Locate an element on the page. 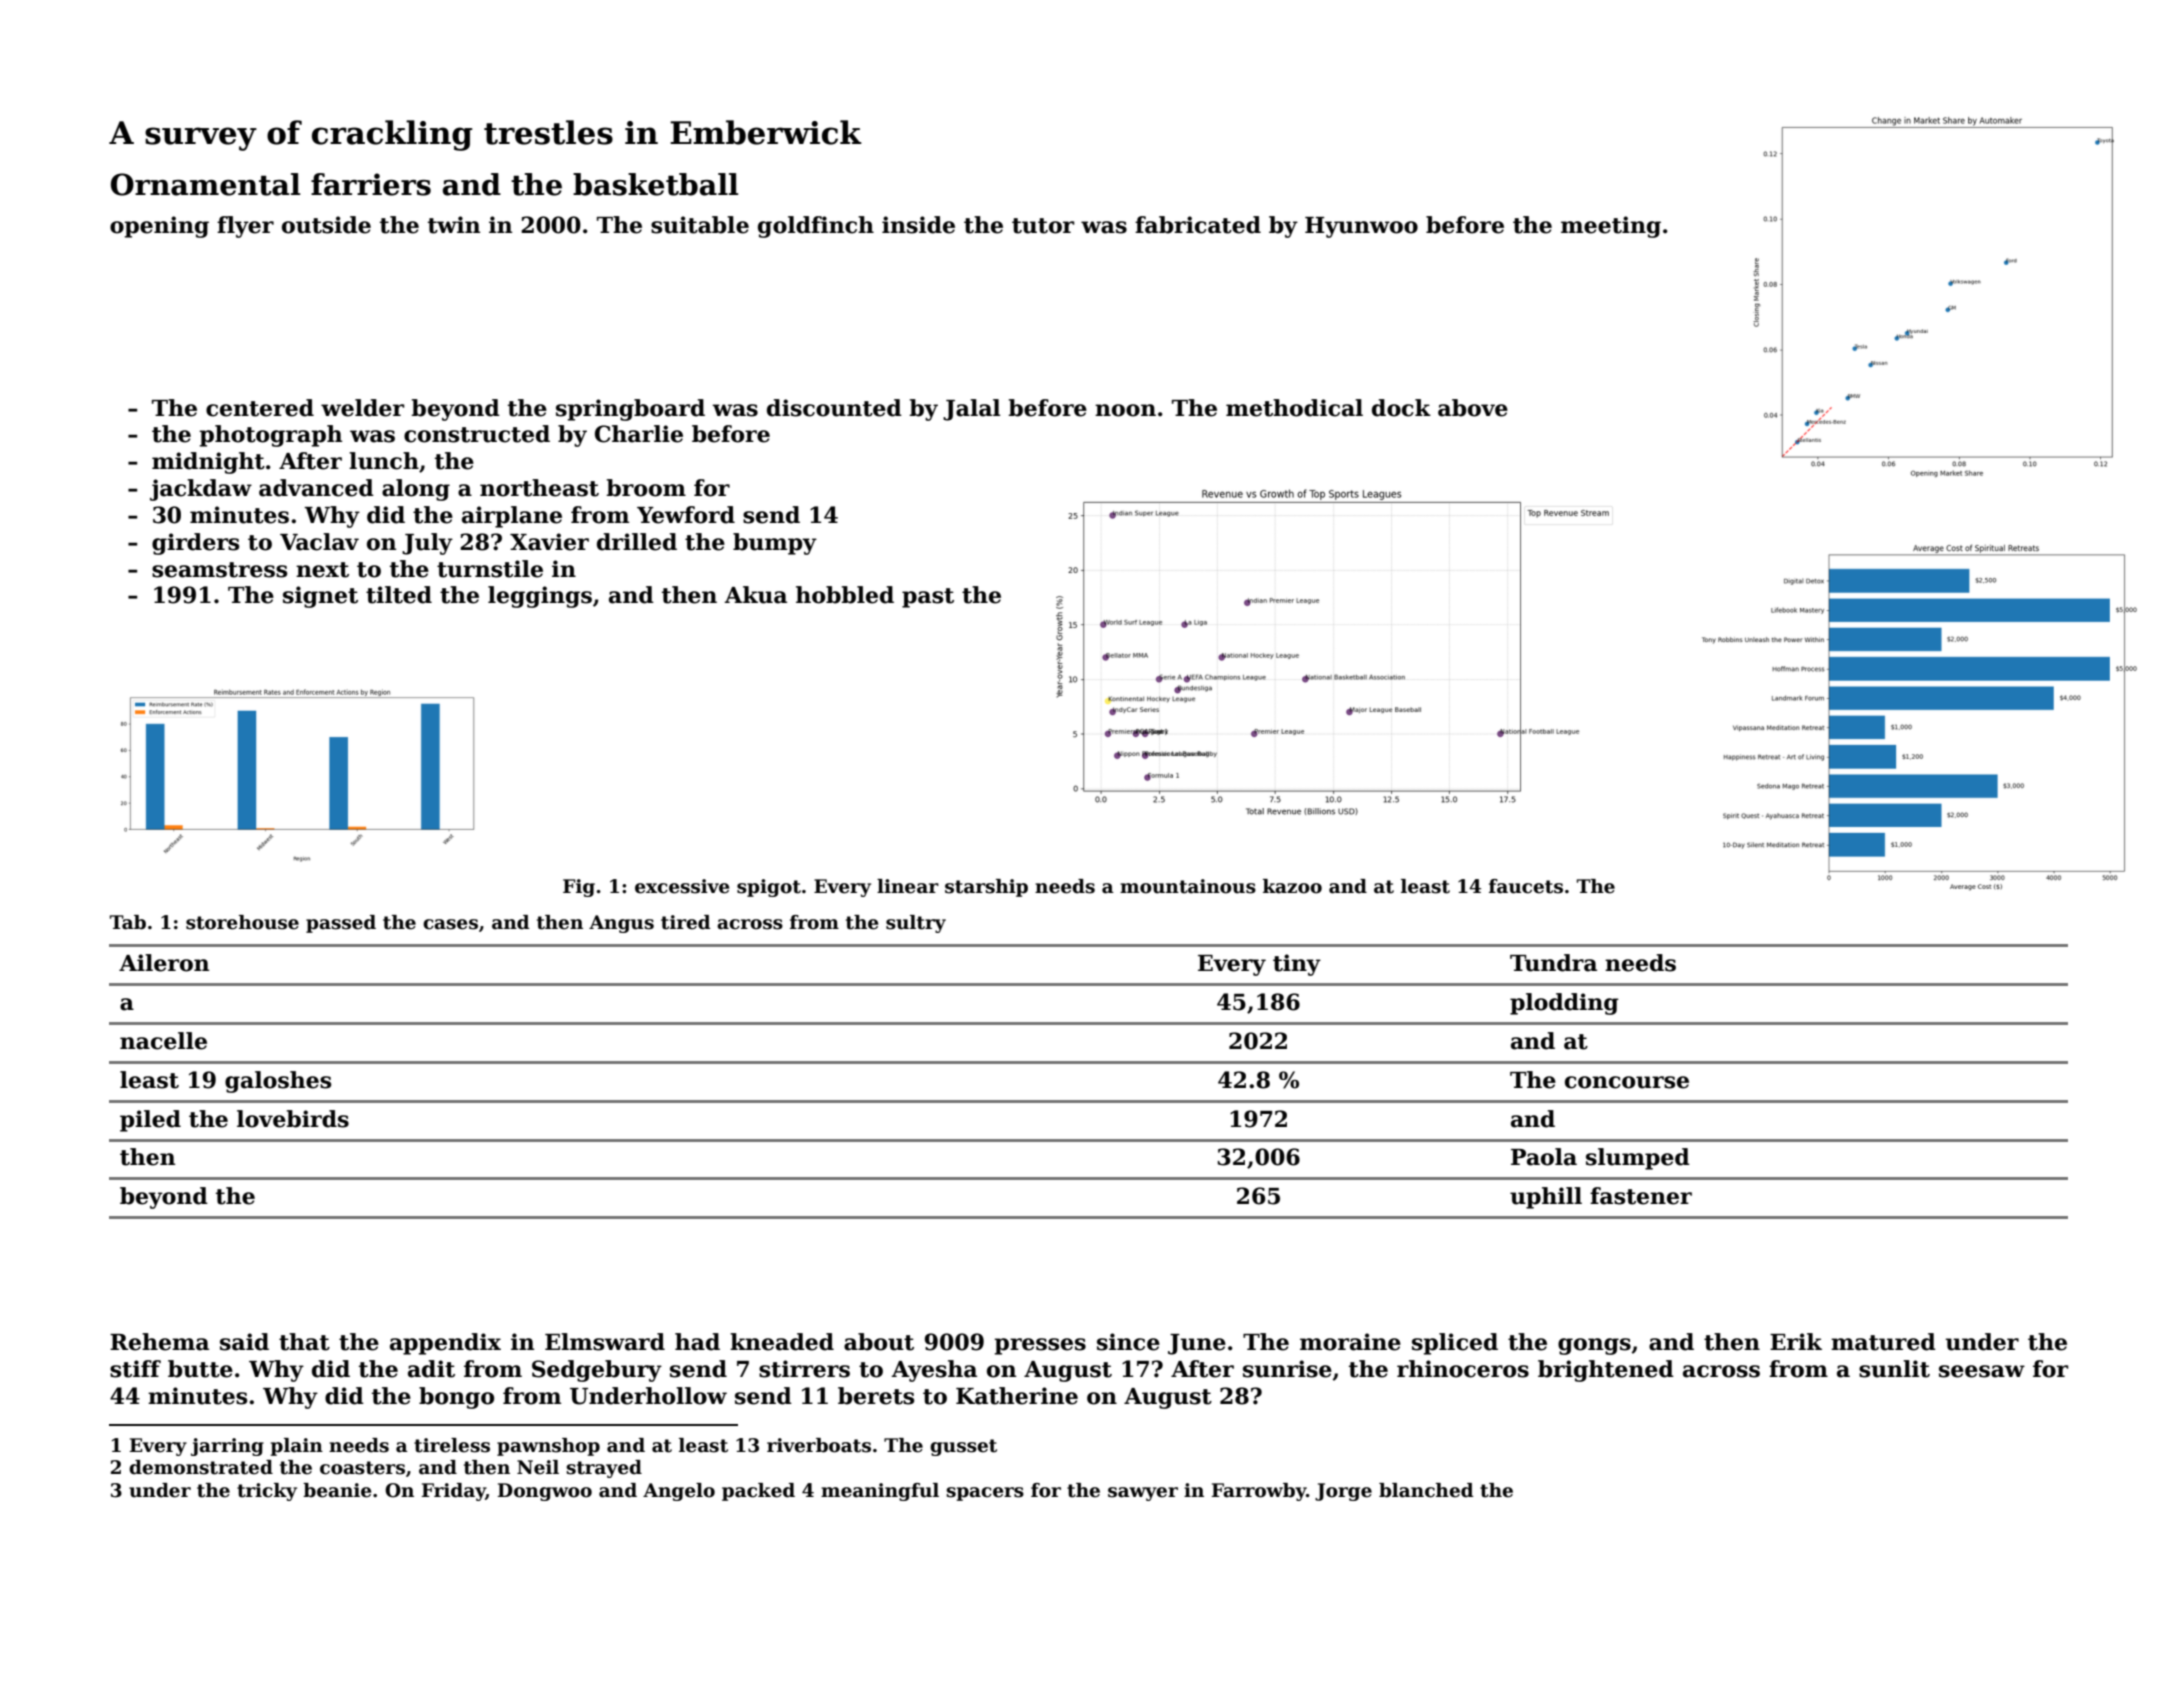 The image size is (2178, 1683). Akua is located at coordinates (755, 595).
